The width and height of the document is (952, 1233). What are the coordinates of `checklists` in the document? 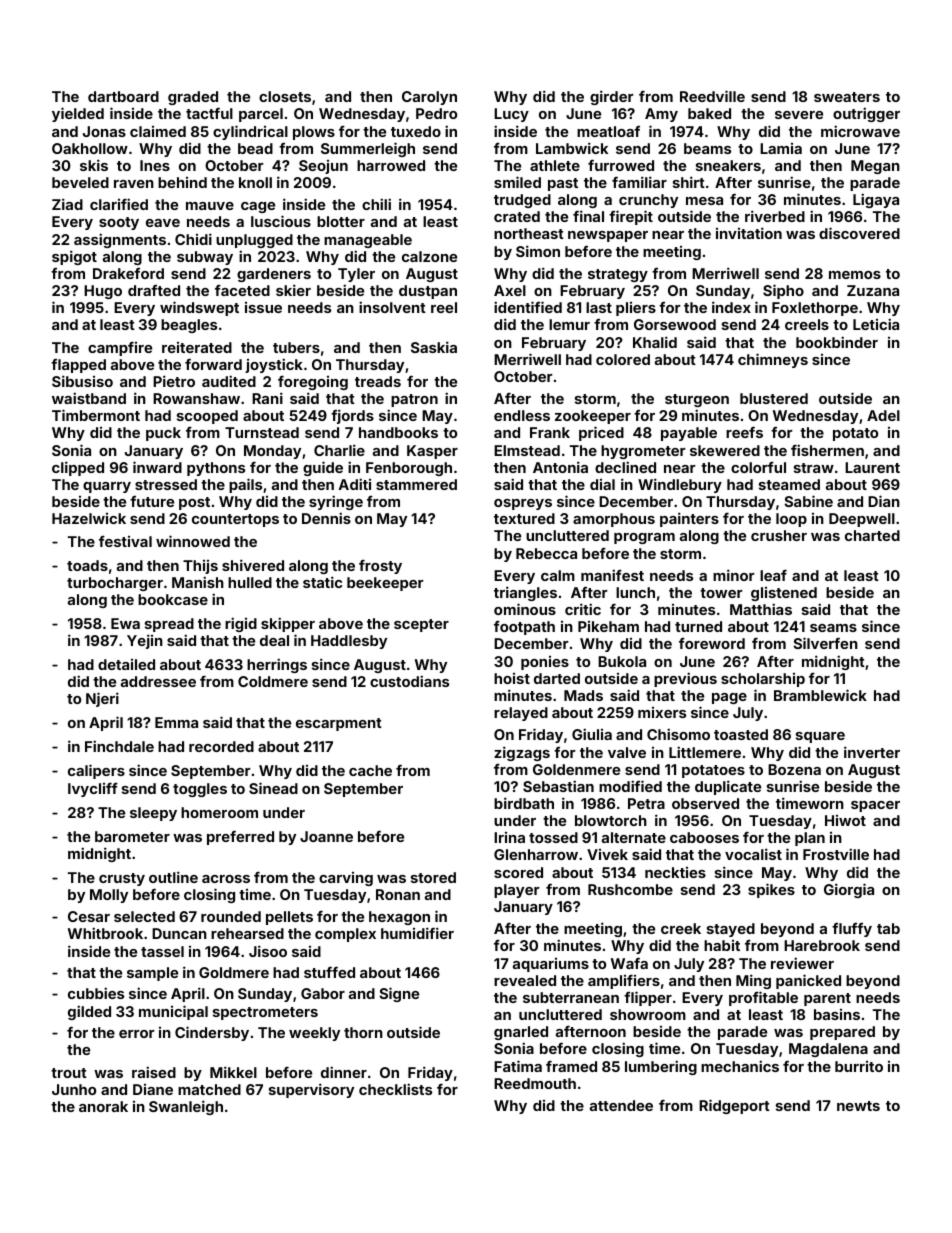 It's located at (395, 1089).
